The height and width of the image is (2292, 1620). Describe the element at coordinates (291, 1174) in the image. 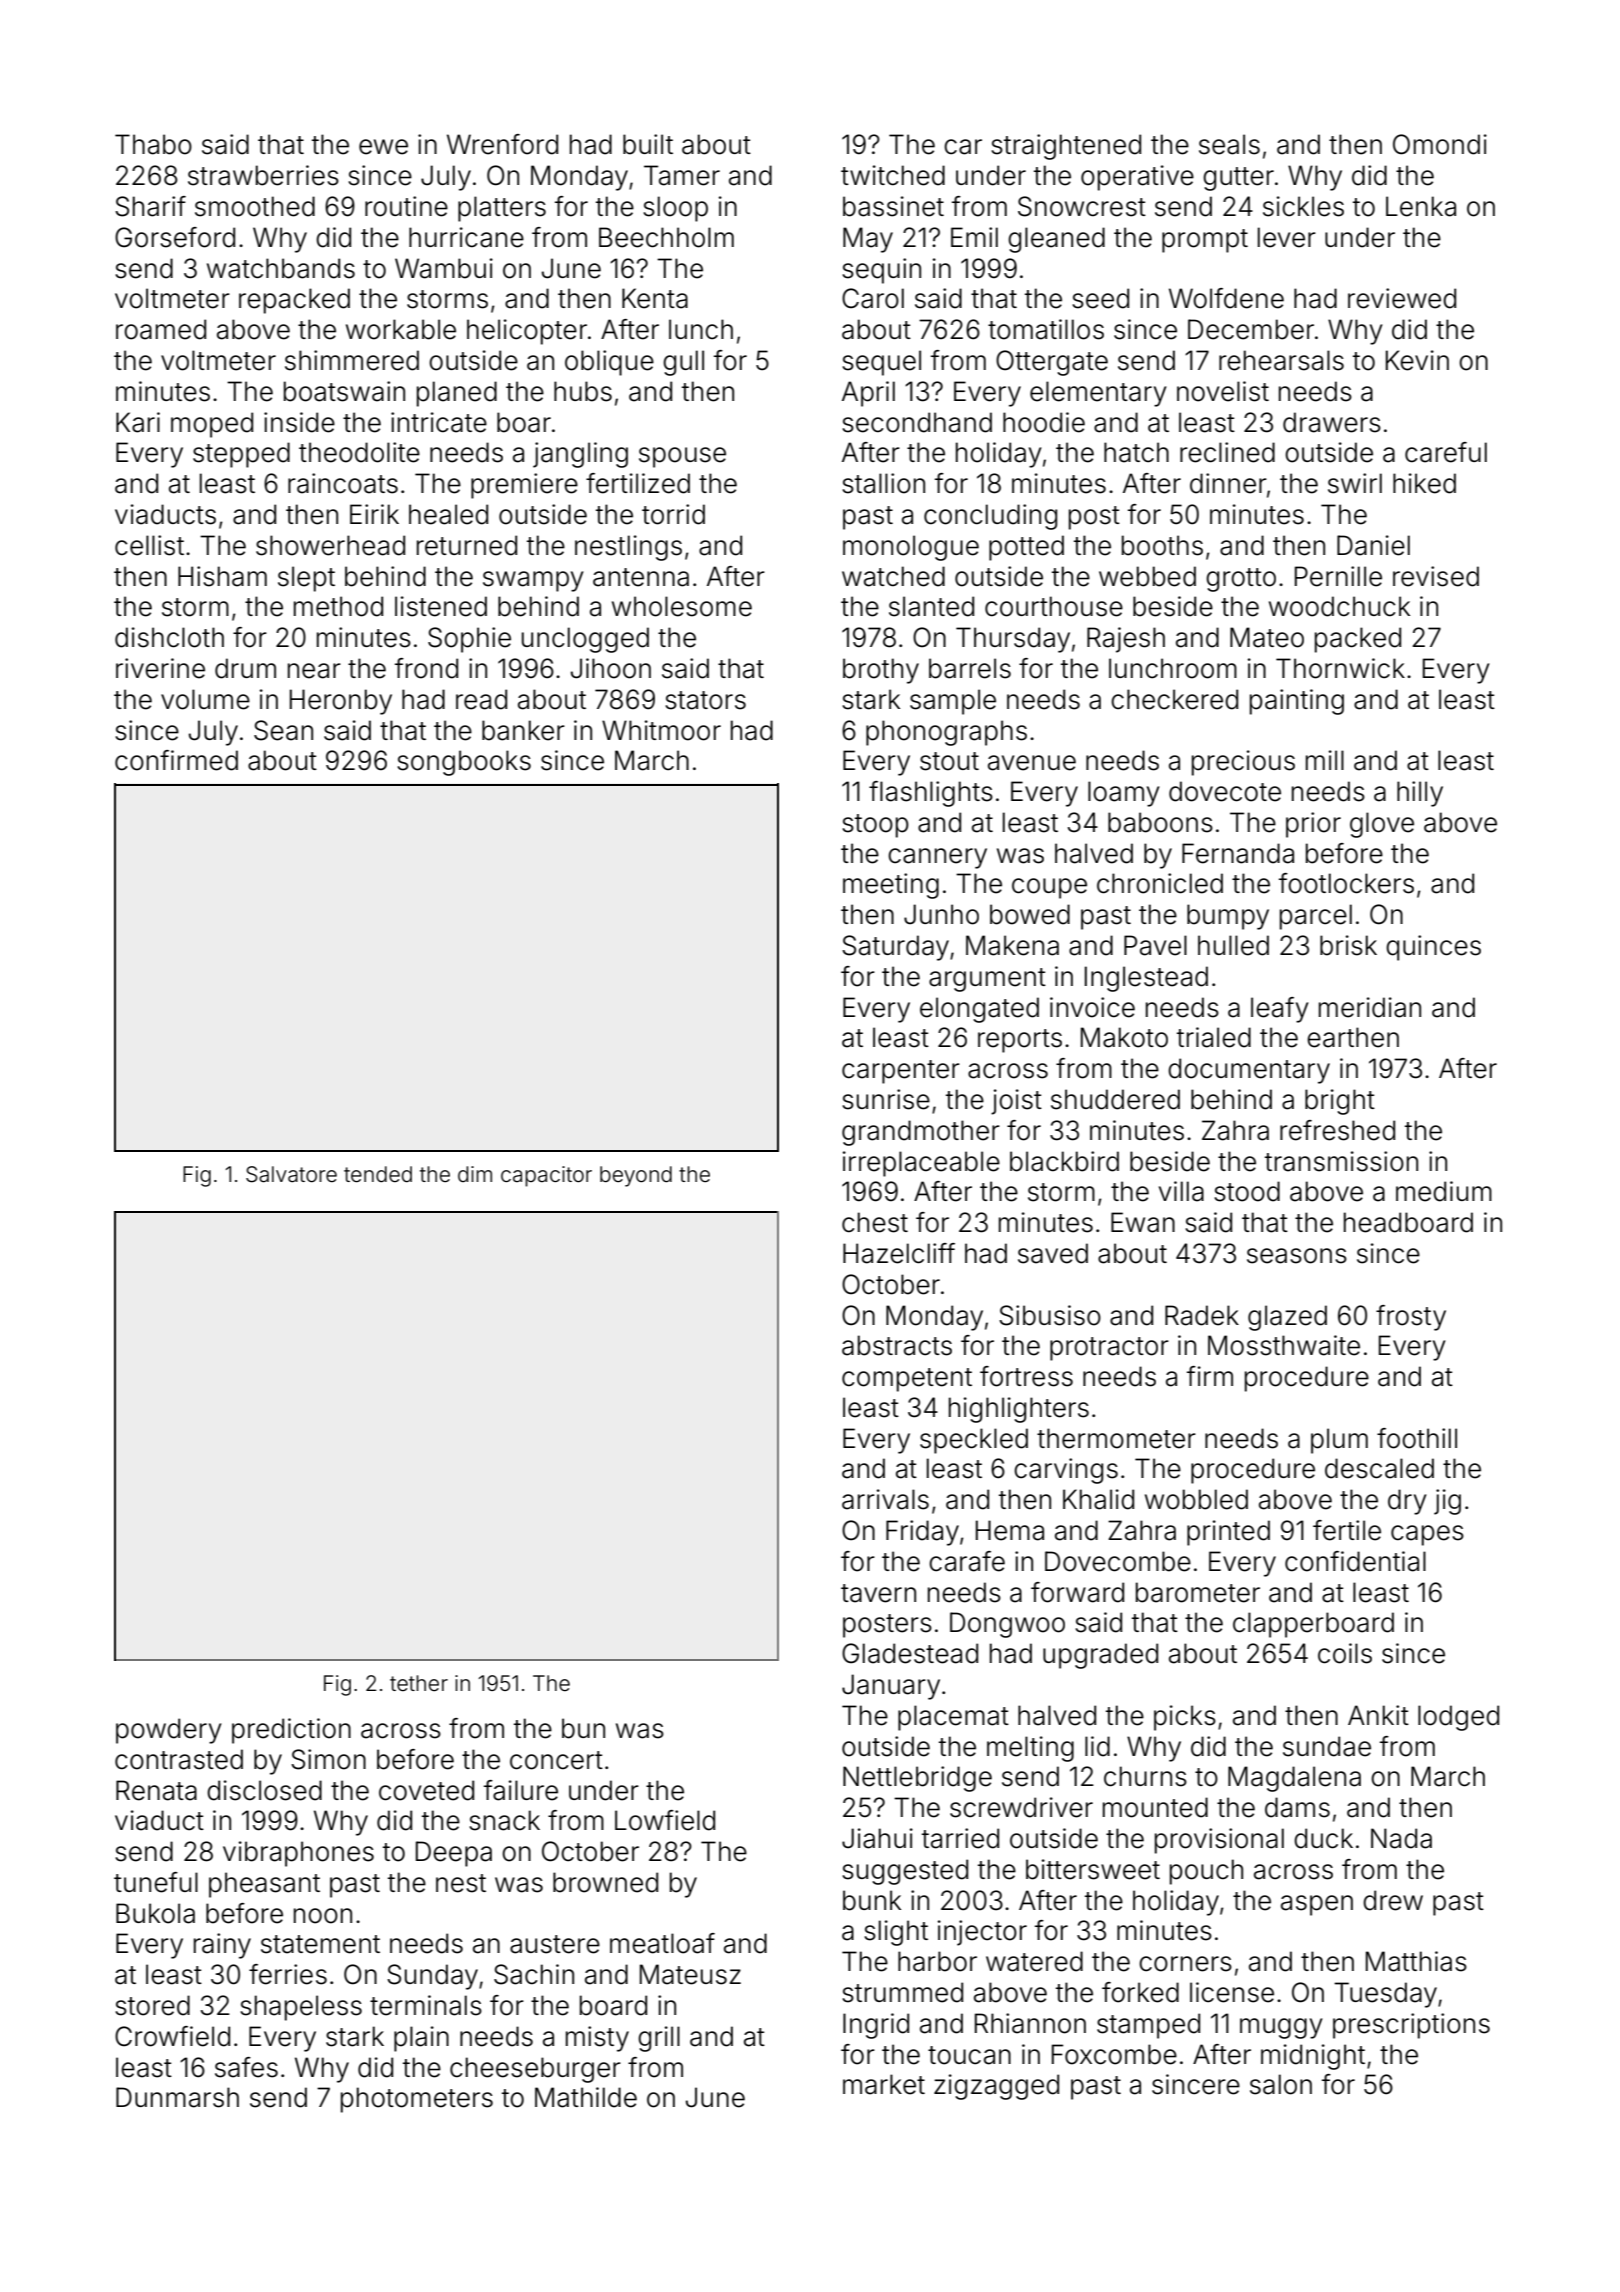

I see `Salvatore` at that location.
